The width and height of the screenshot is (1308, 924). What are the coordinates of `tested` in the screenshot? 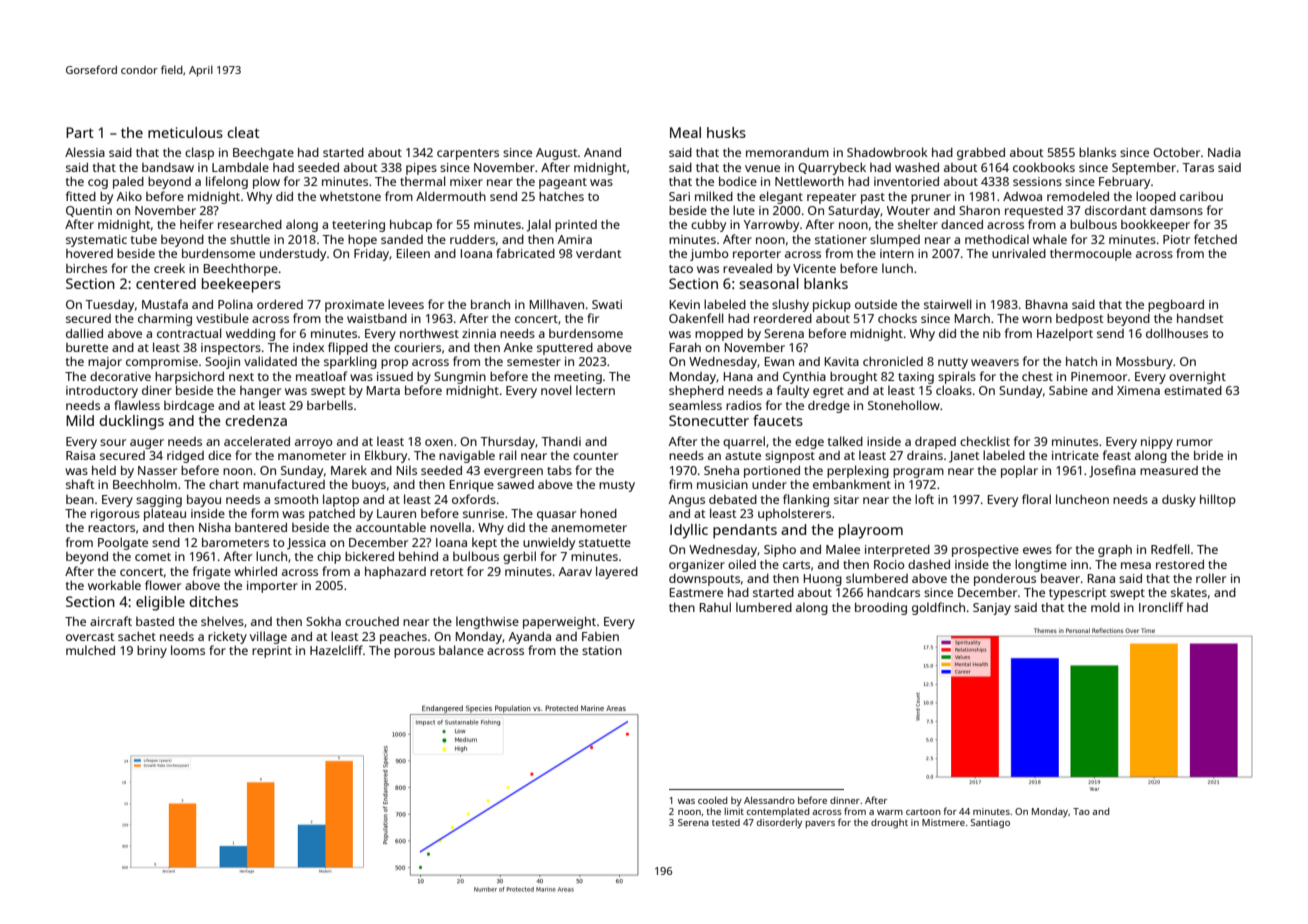 It's located at (726, 822).
